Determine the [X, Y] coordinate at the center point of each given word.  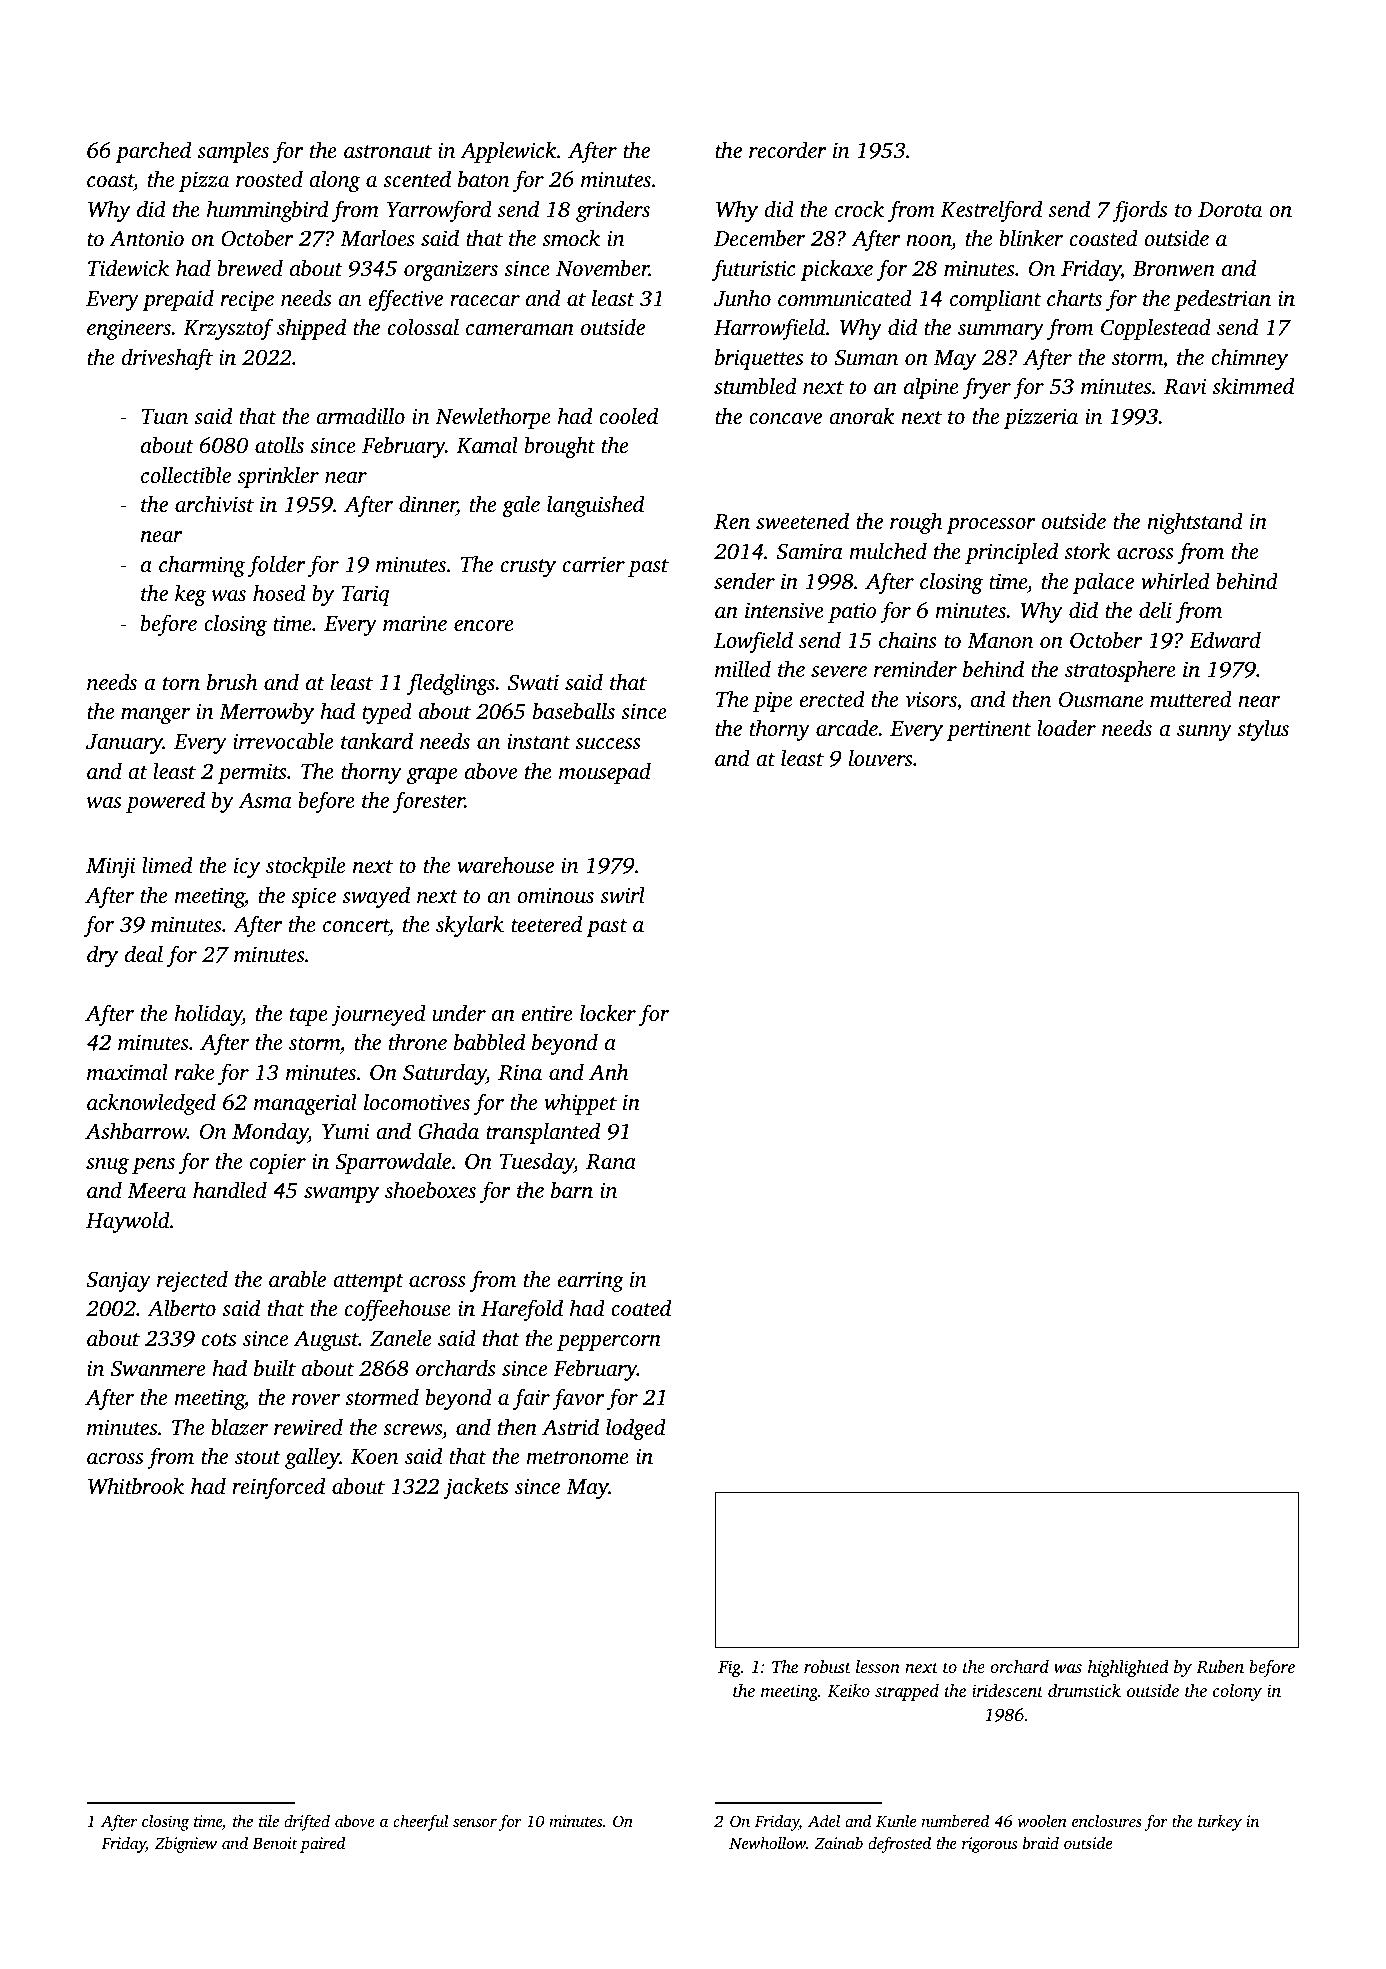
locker [608, 1012]
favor [578, 1399]
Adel [824, 1820]
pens [153, 1166]
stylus [1263, 730]
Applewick [508, 152]
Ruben [1220, 1667]
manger [155, 716]
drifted [307, 1823]
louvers [881, 757]
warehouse [505, 865]
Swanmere [158, 1369]
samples [233, 152]
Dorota [1230, 209]
